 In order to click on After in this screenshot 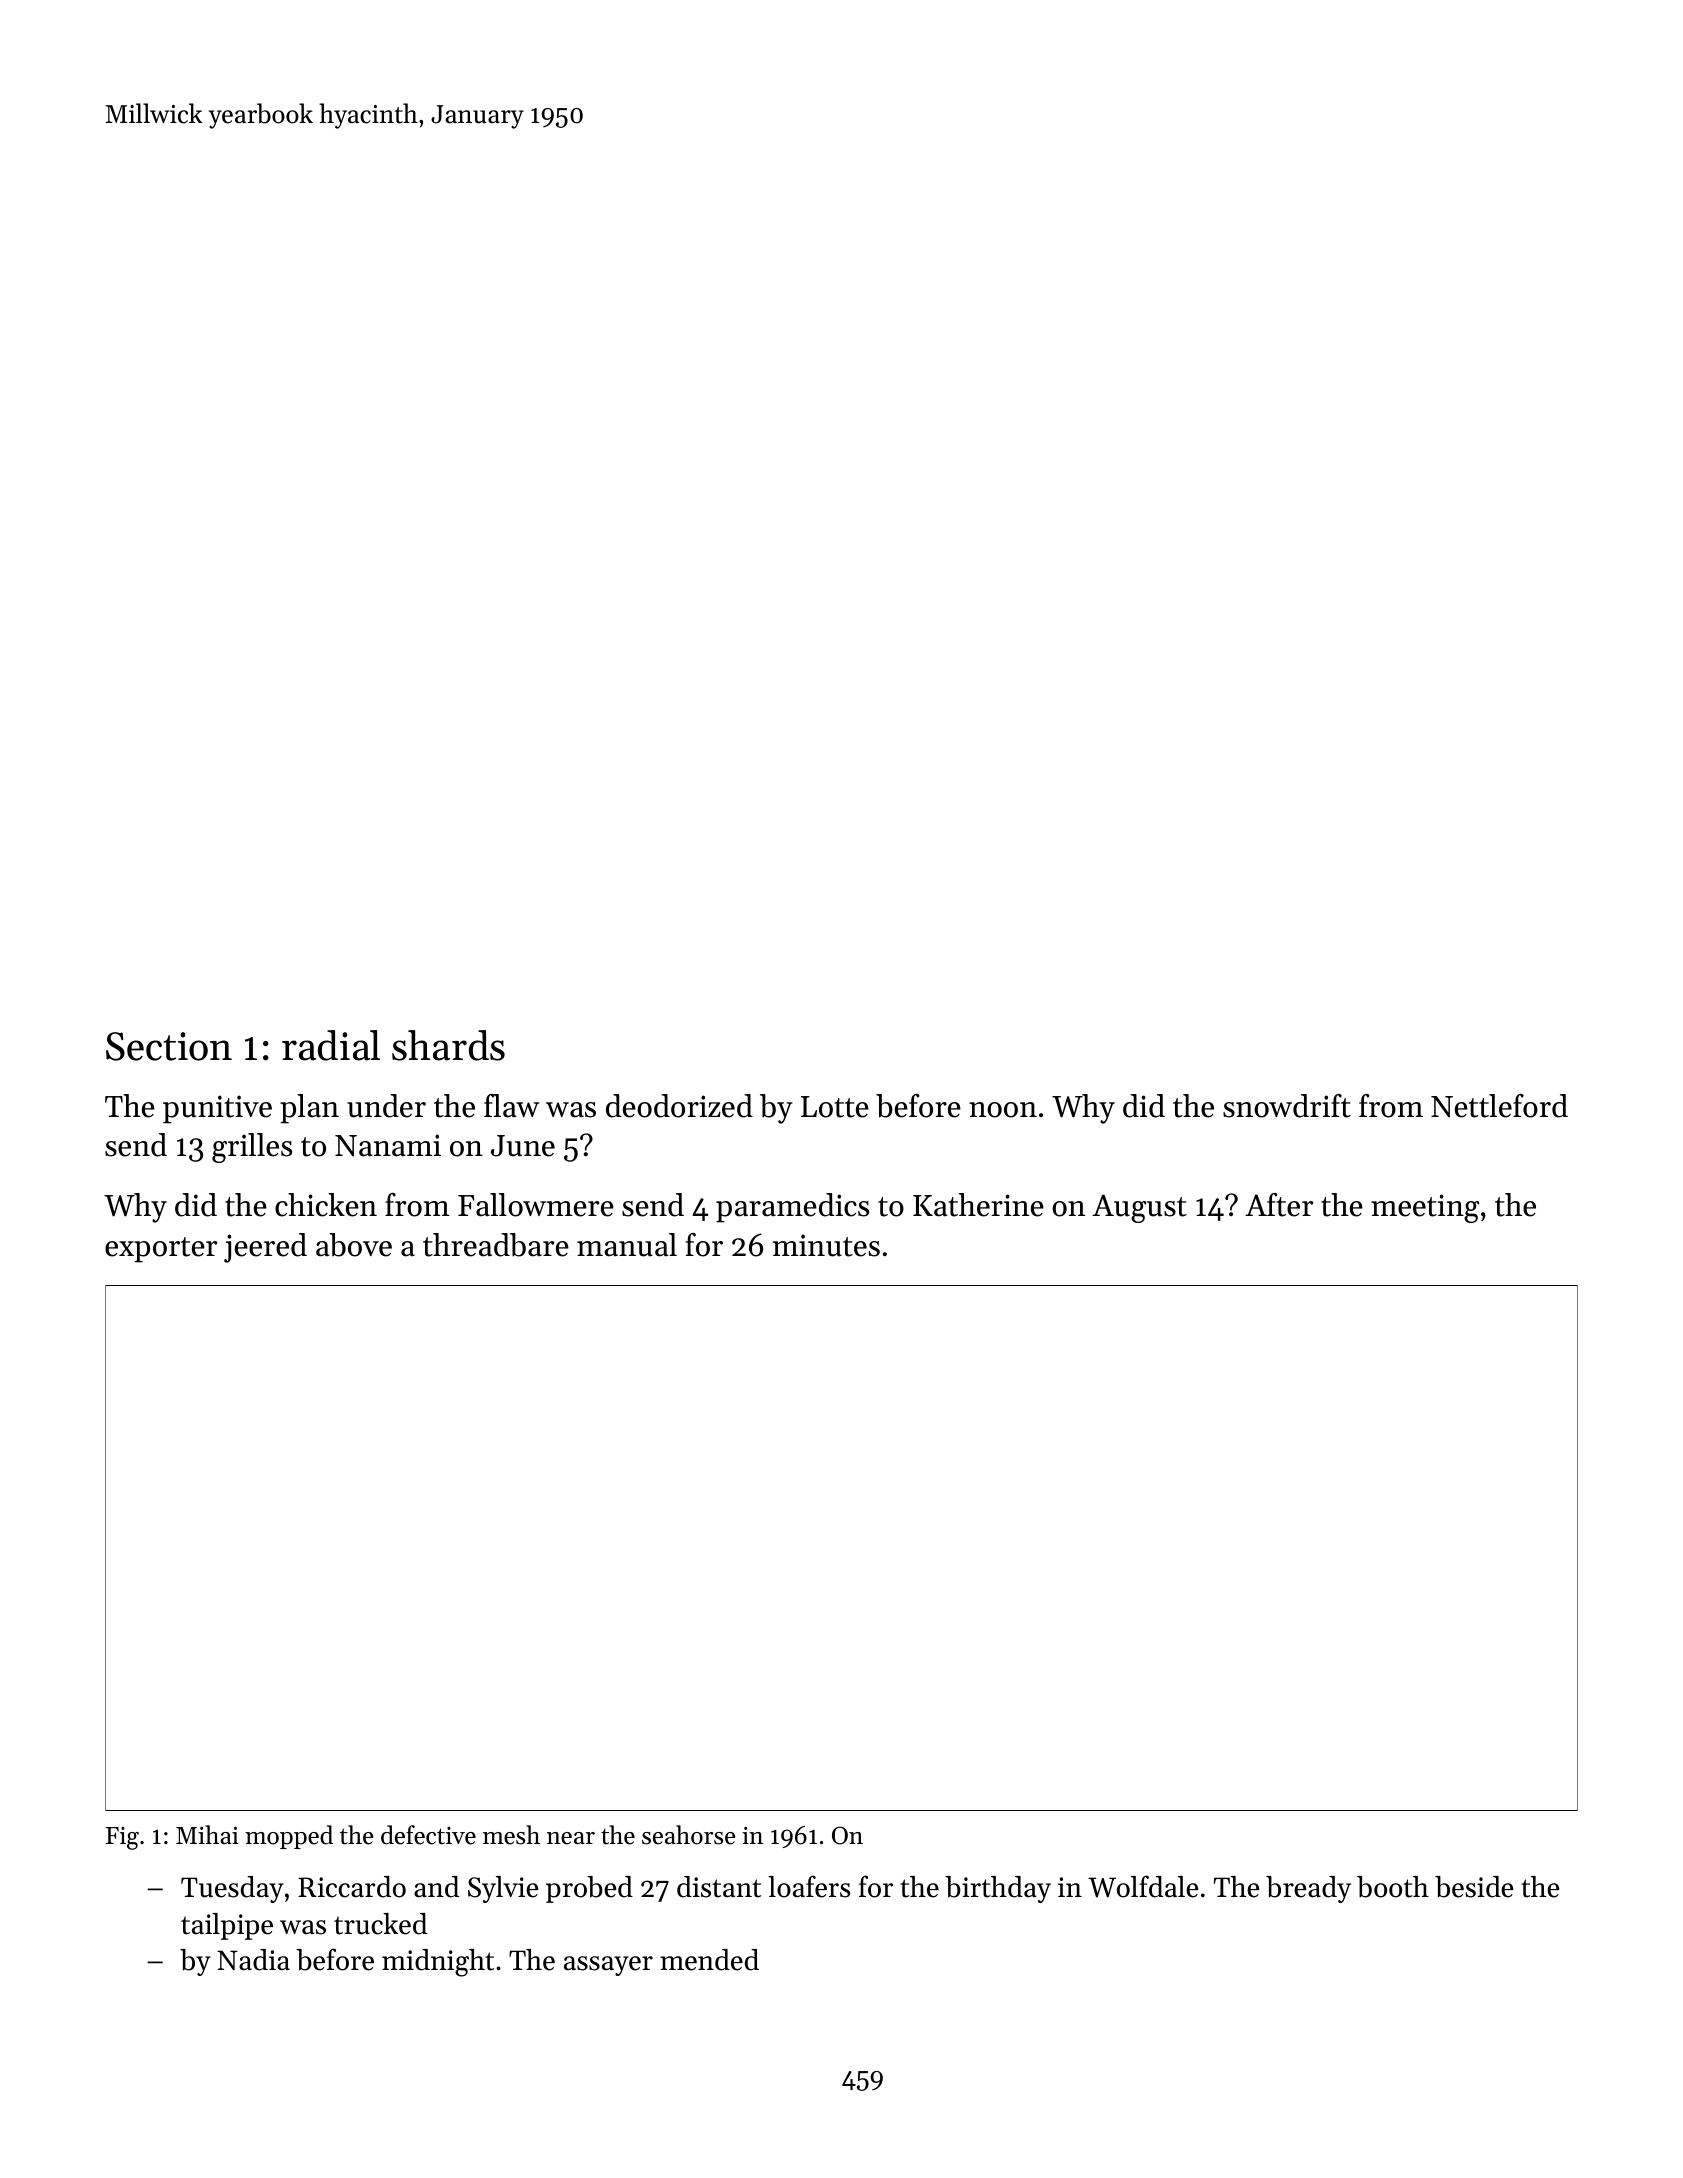, I will do `click(1279, 1205)`.
